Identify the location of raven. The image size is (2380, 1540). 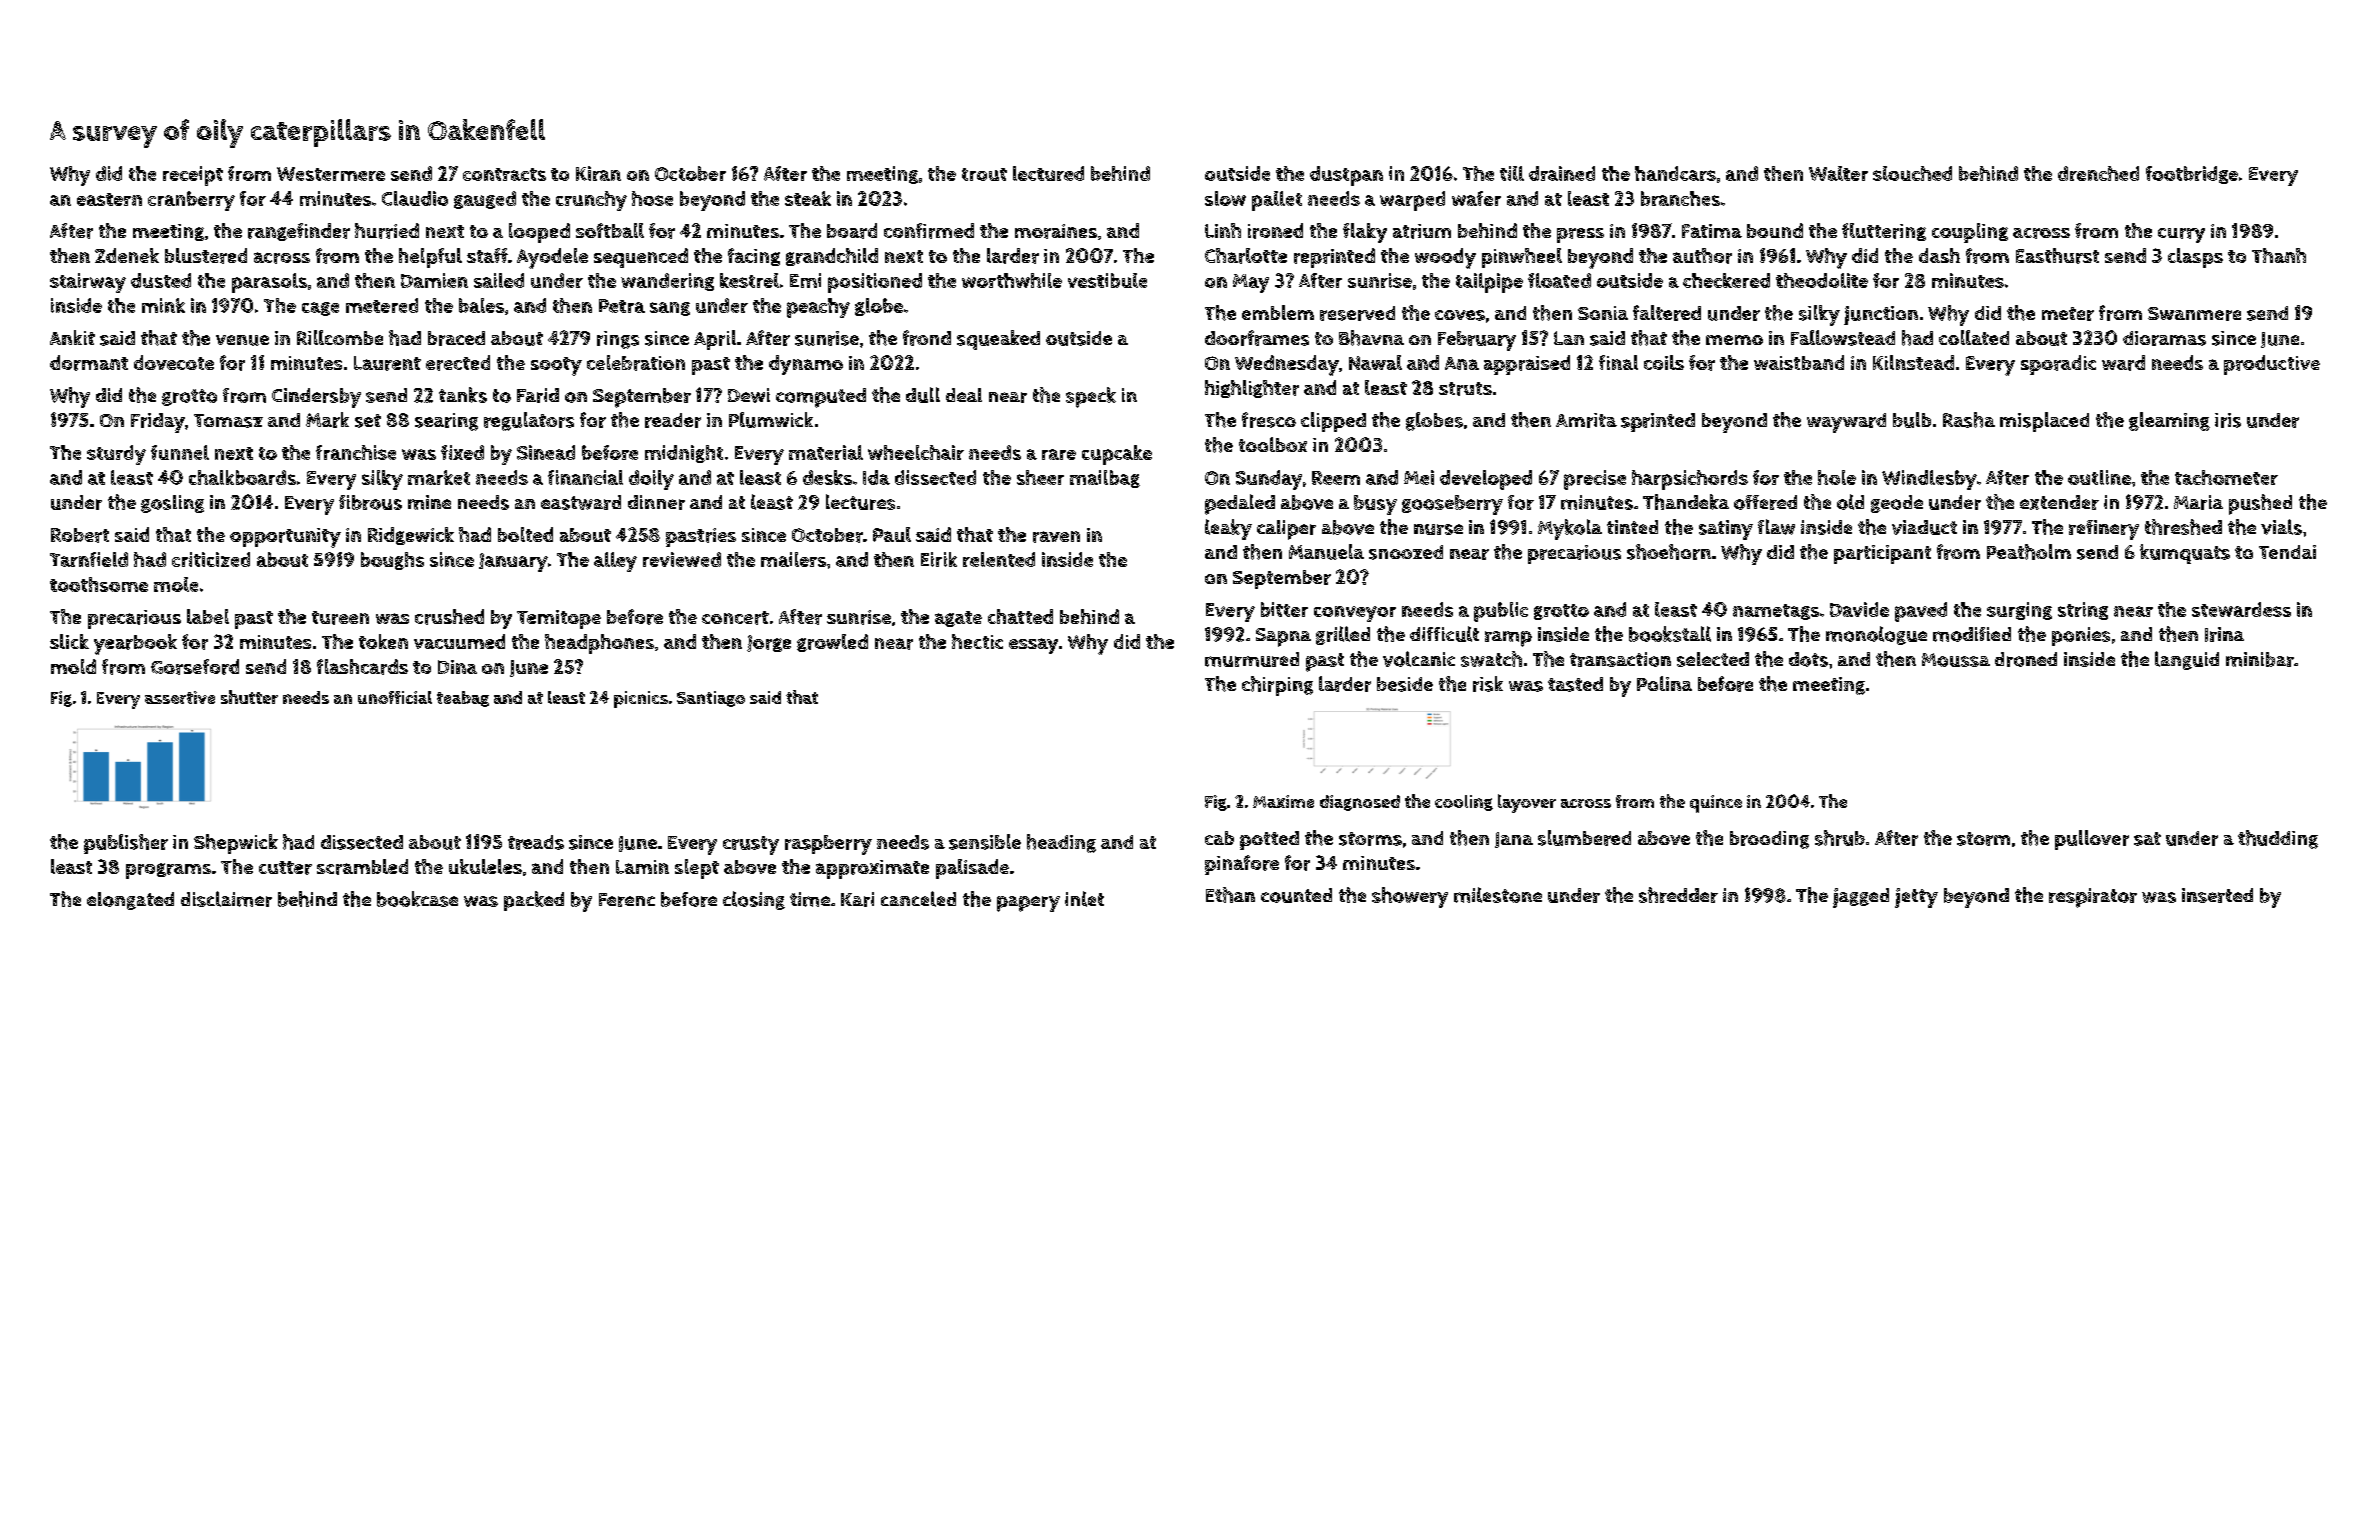
(1056, 537).
